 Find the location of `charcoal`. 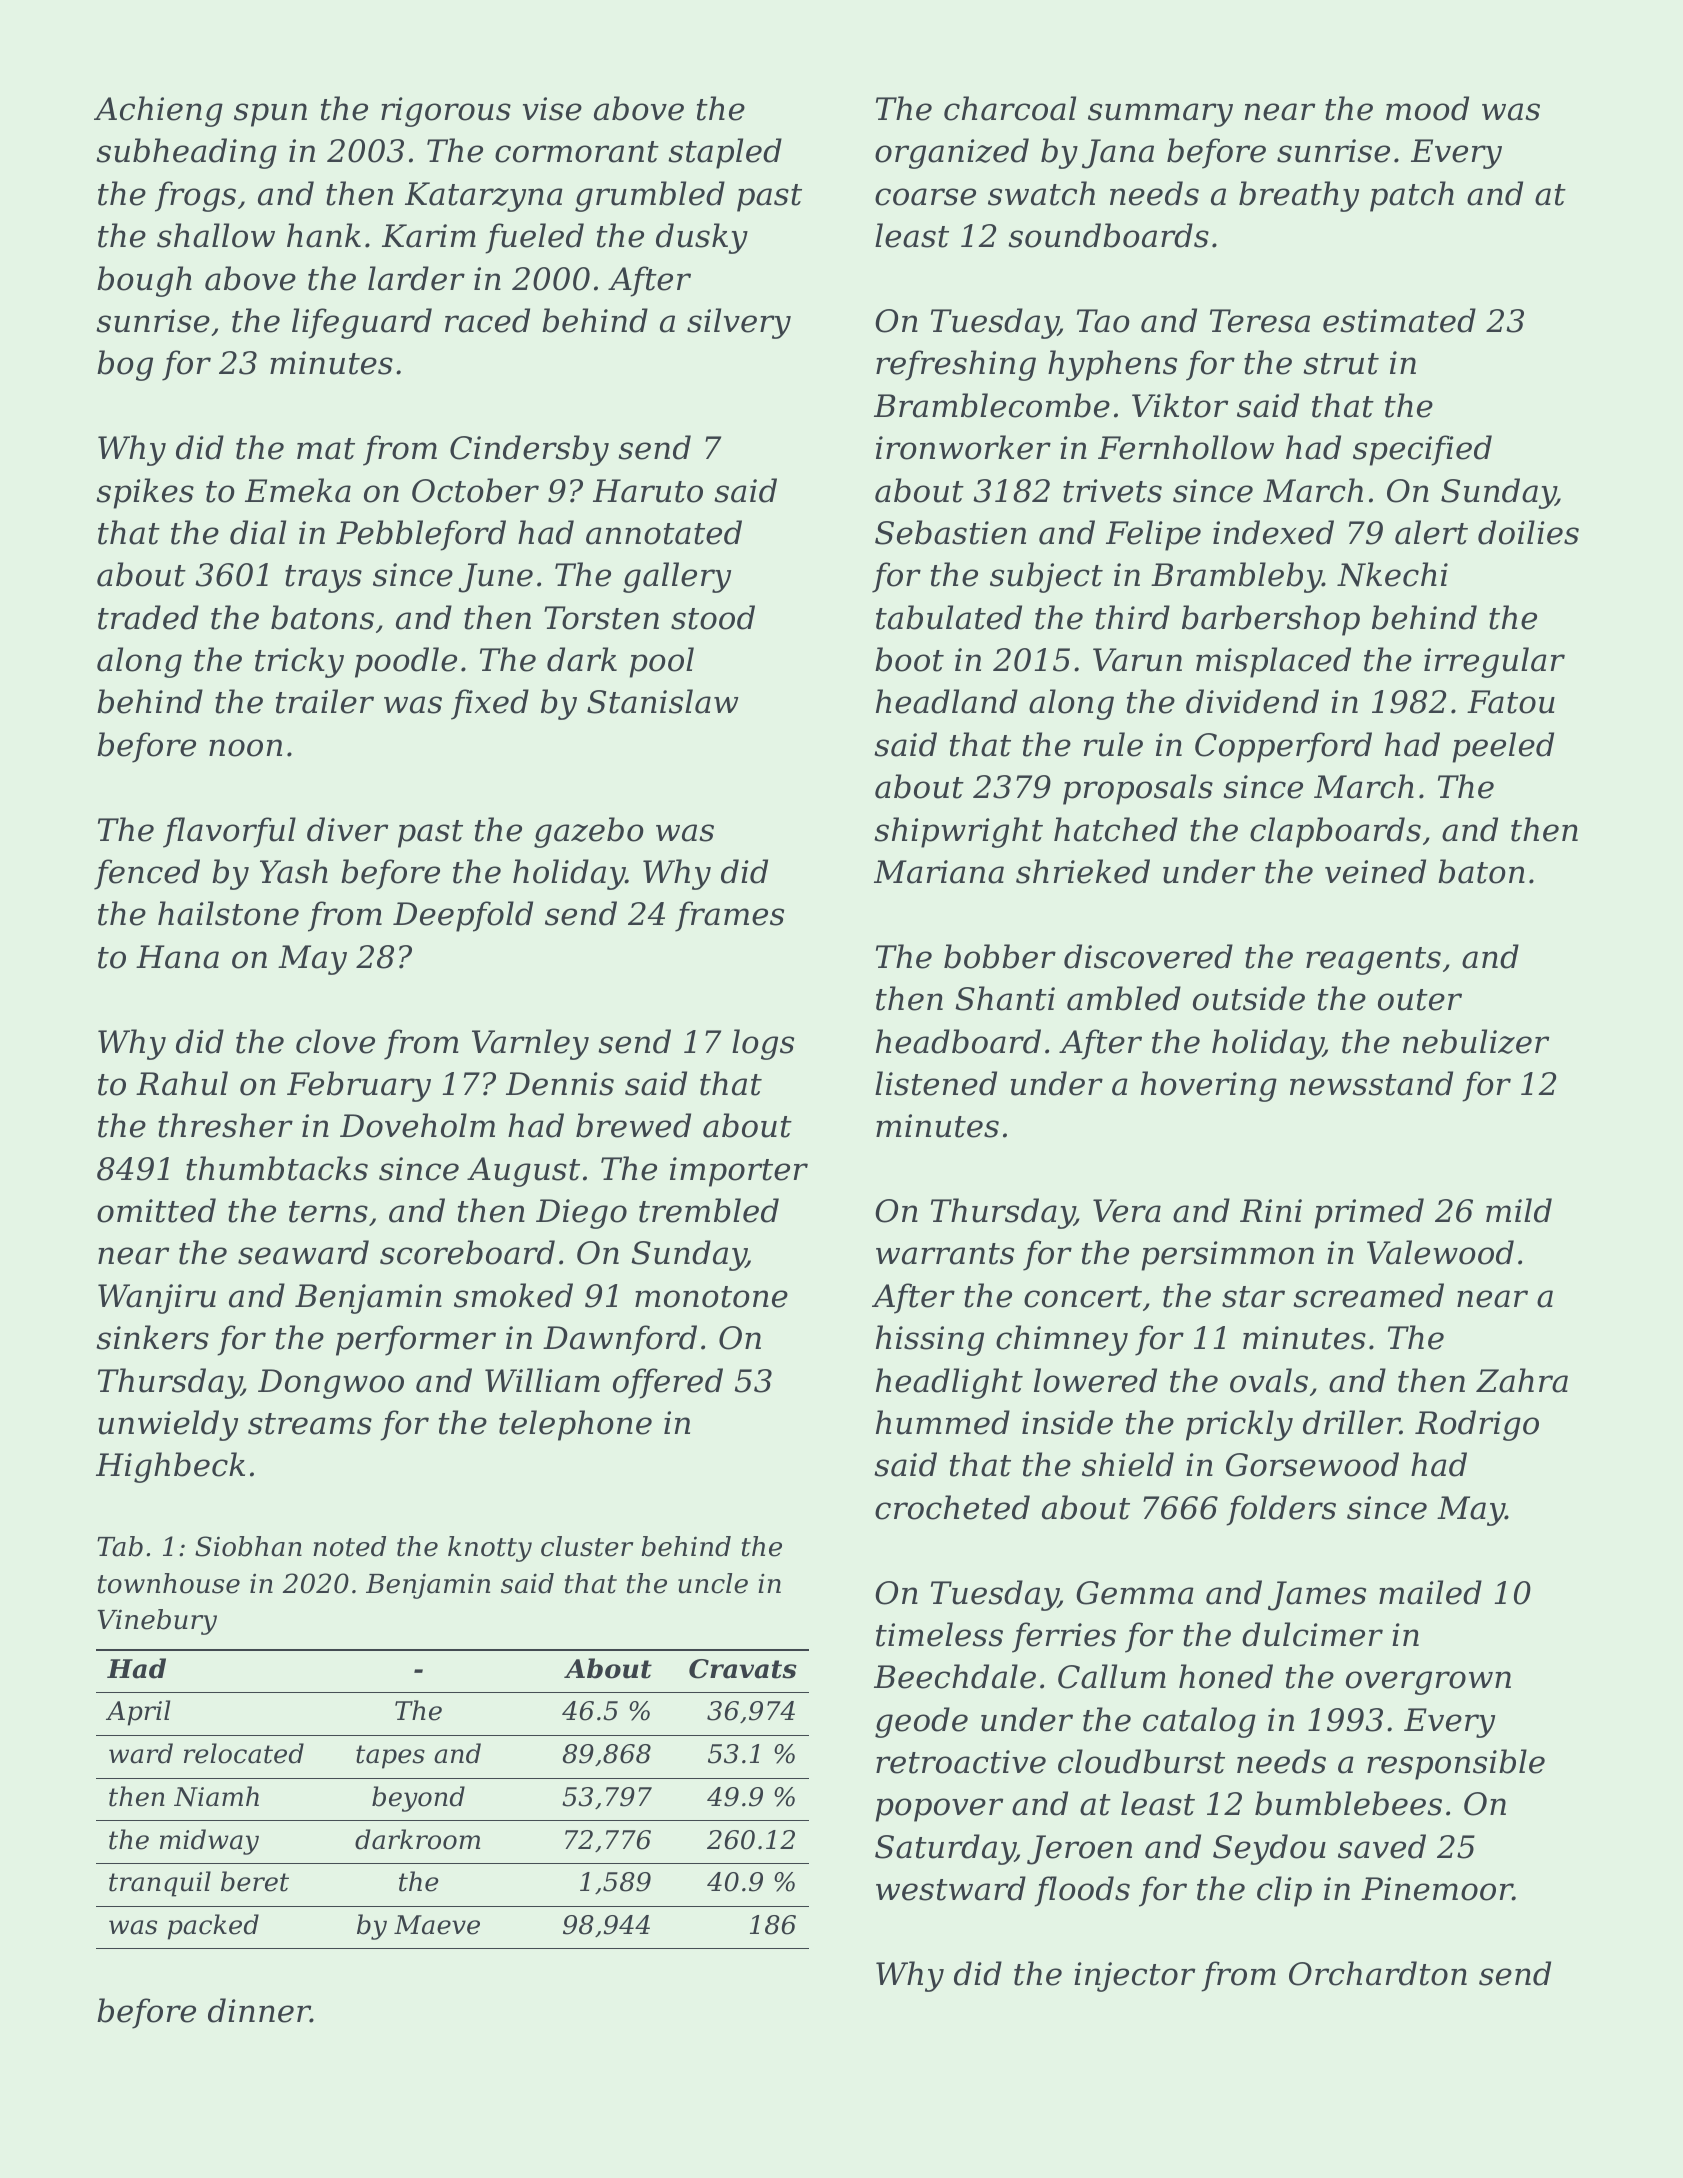

charcoal is located at coordinates (1010, 108).
